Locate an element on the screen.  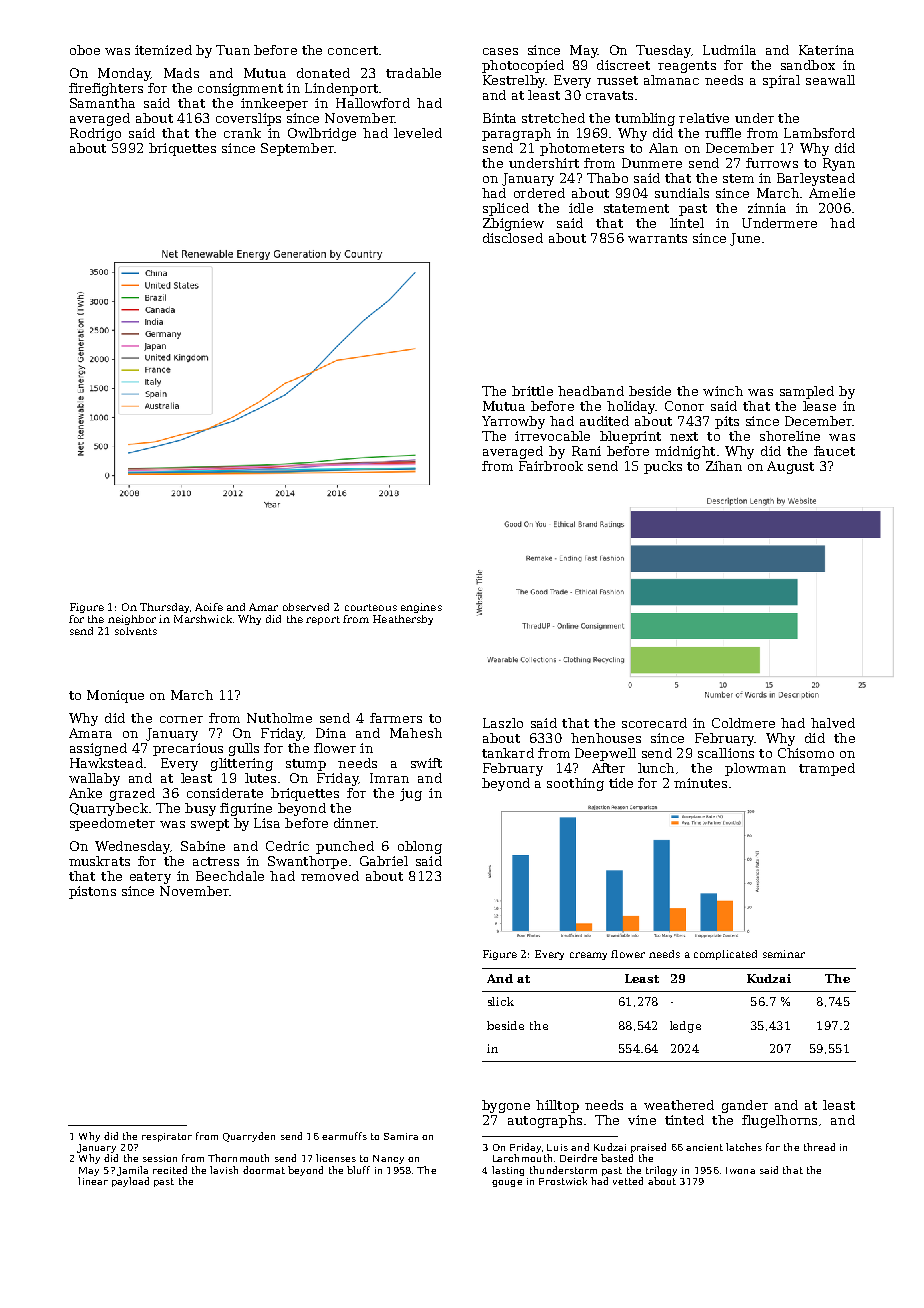
farmers is located at coordinates (396, 718).
